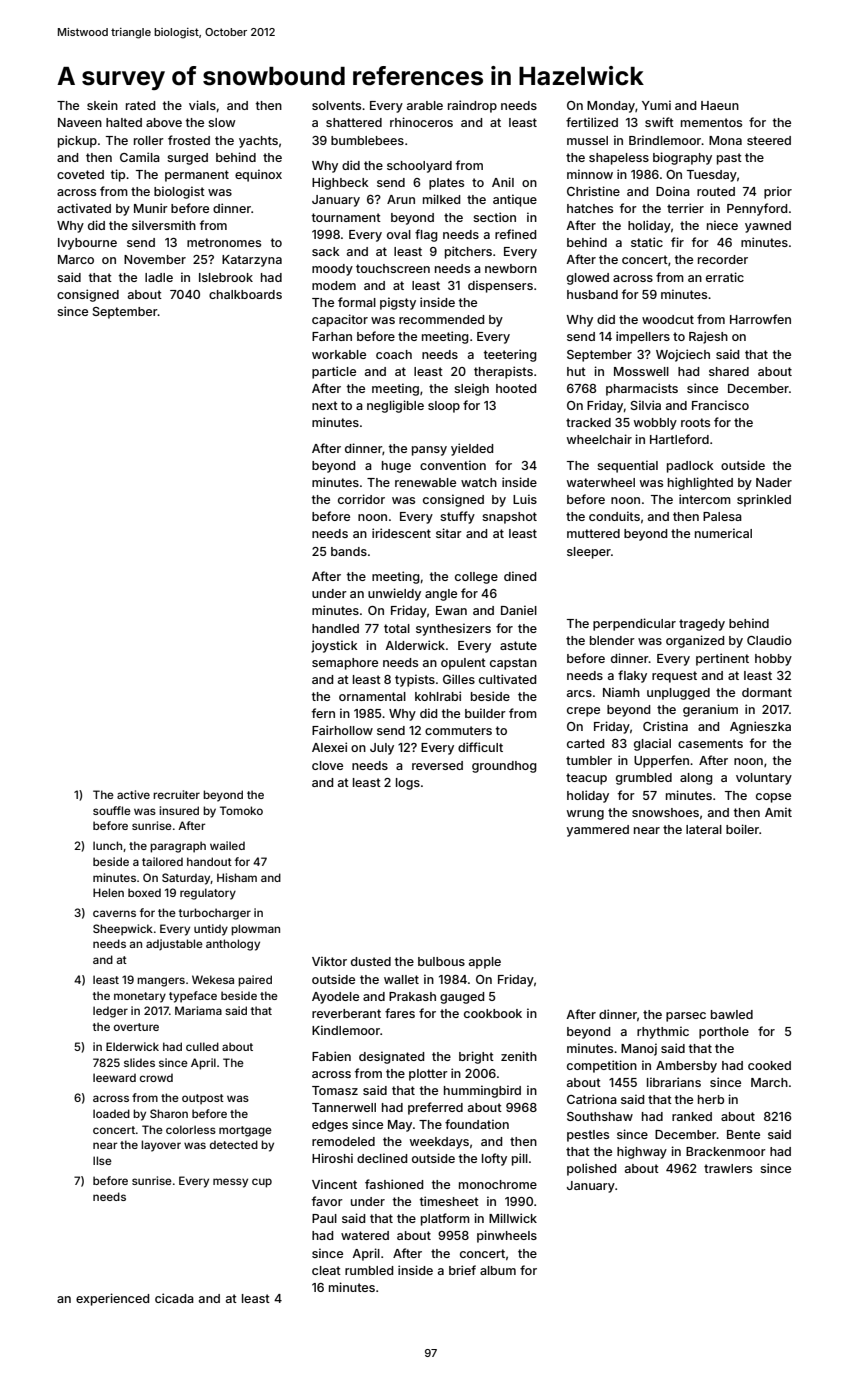 Image resolution: width=849 pixels, height=1400 pixels. I want to click on glowed, so click(588, 279).
